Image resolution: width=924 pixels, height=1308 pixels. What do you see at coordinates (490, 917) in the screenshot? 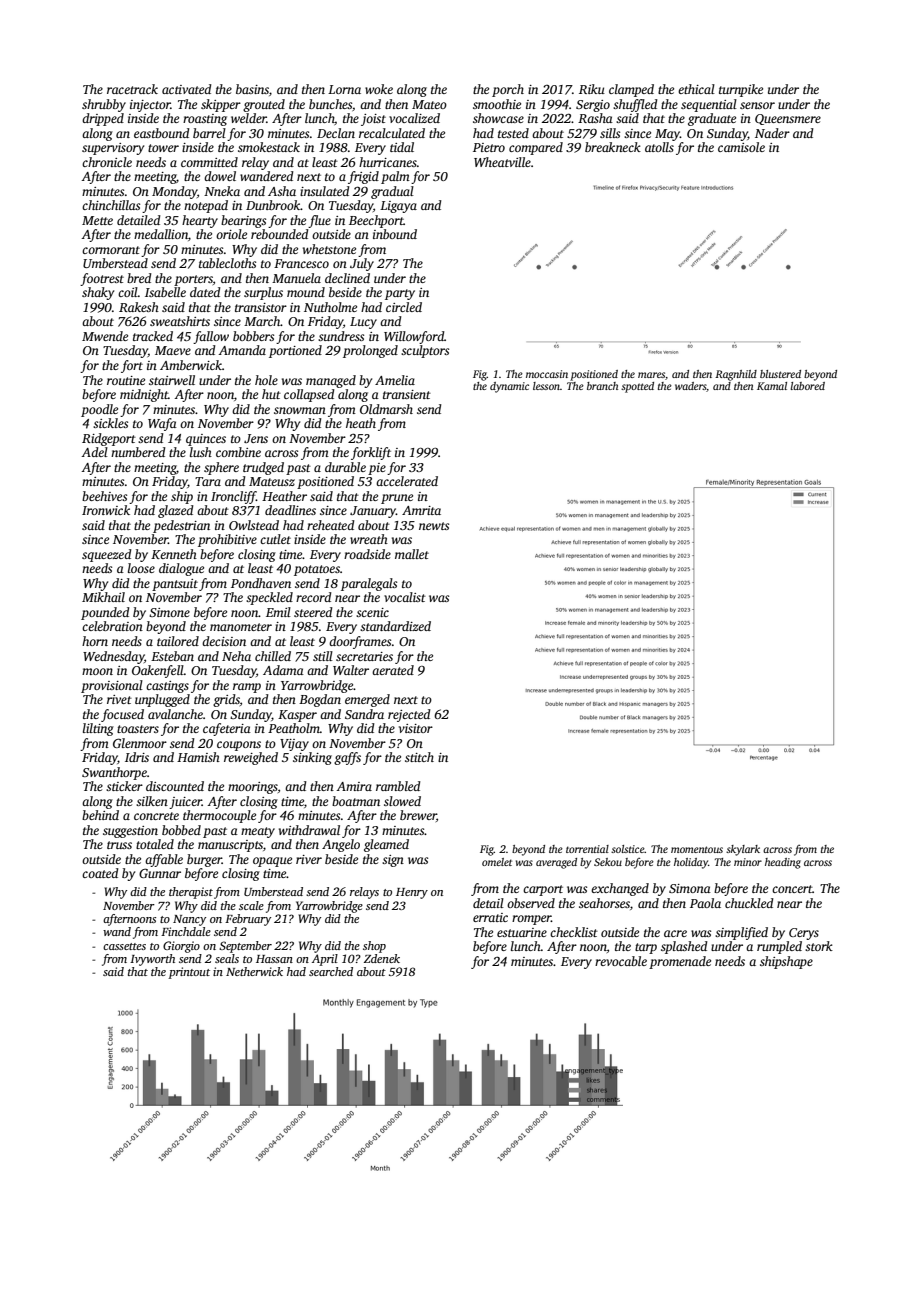
I see `erratic` at bounding box center [490, 917].
